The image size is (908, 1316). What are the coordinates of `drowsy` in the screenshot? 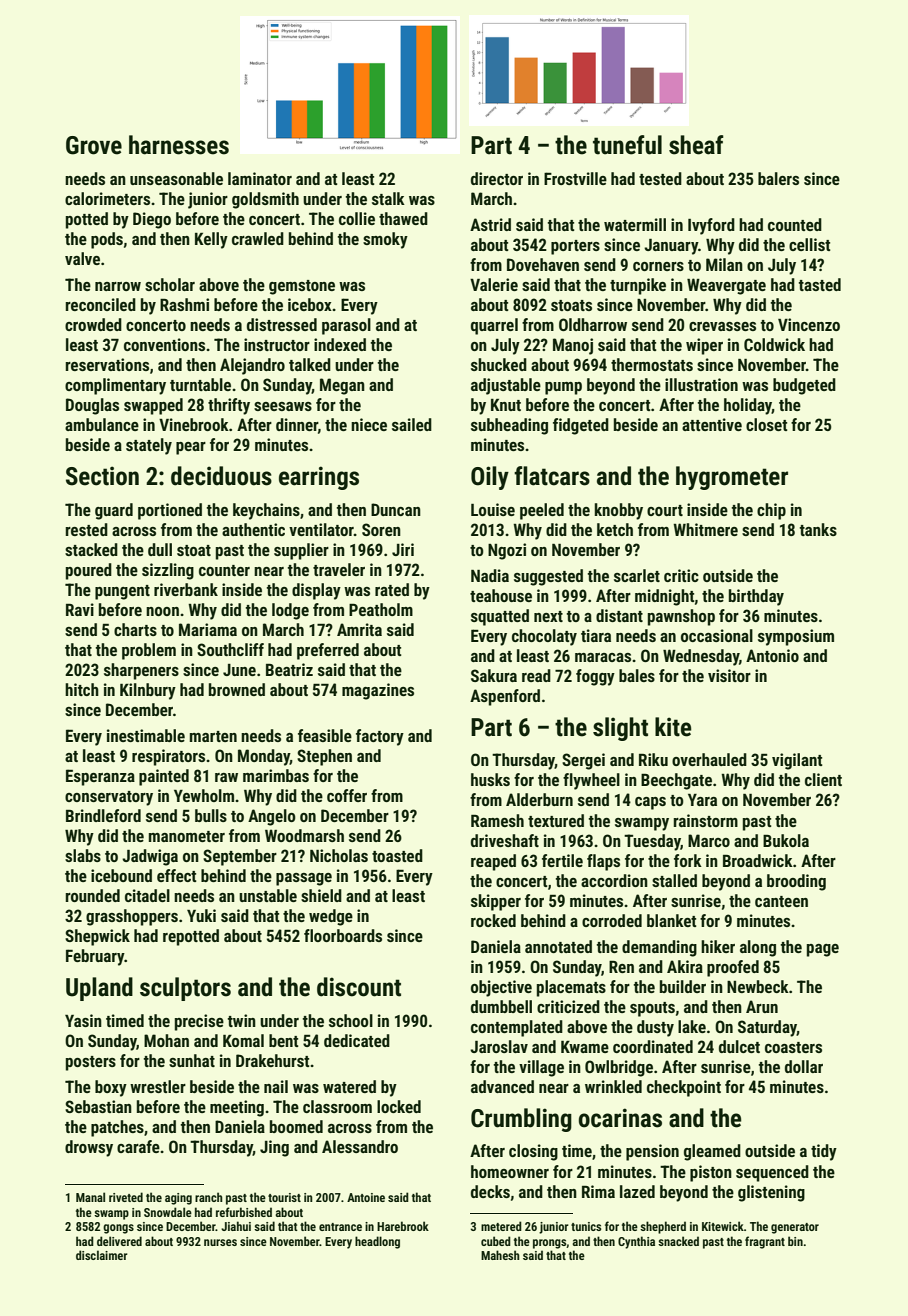 It's located at (89, 1148).
